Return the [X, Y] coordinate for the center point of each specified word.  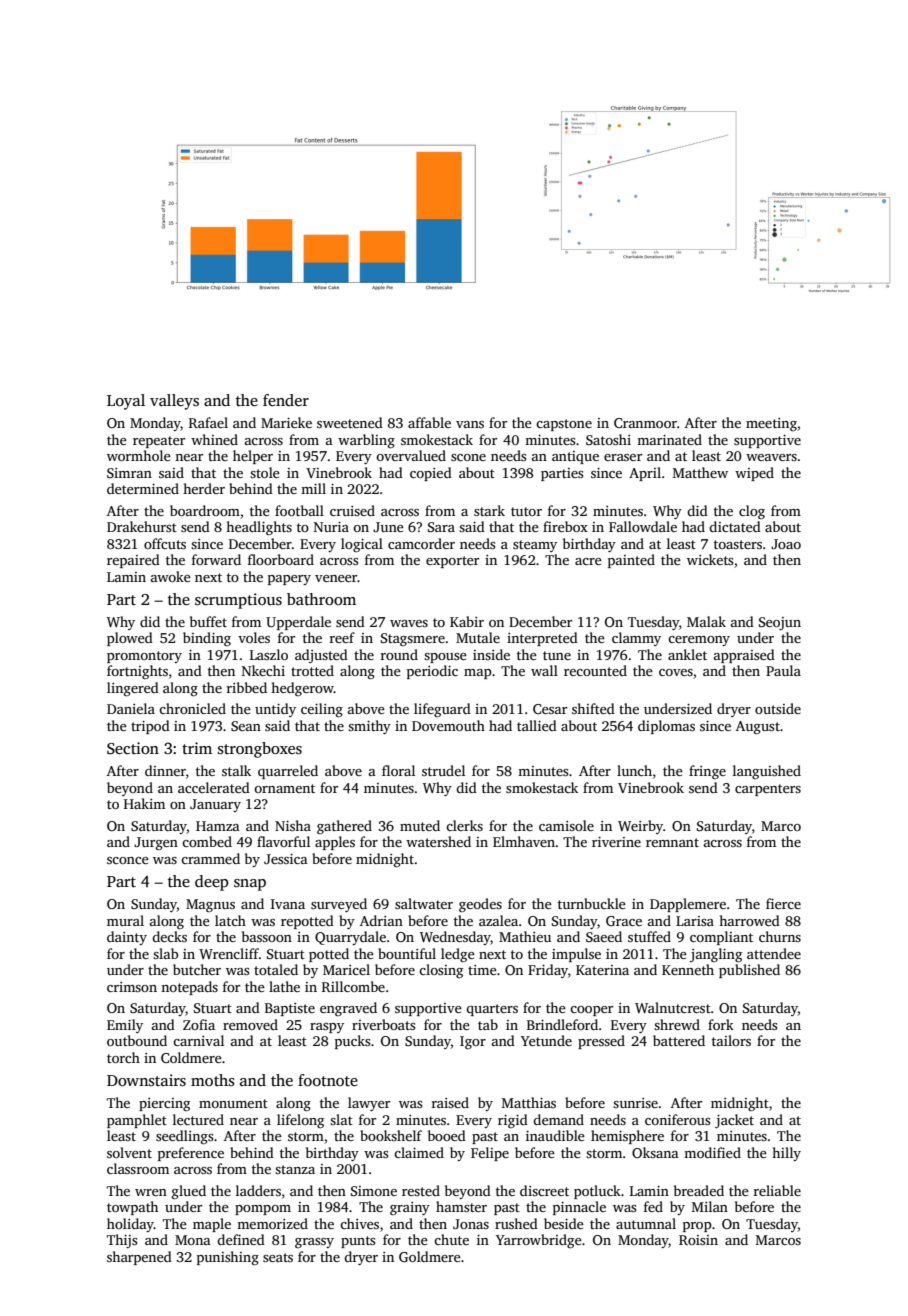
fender [286, 400]
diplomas [666, 727]
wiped [754, 474]
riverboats [383, 1024]
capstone [564, 425]
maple [212, 1225]
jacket [734, 1121]
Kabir [467, 621]
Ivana [288, 904]
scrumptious [238, 601]
